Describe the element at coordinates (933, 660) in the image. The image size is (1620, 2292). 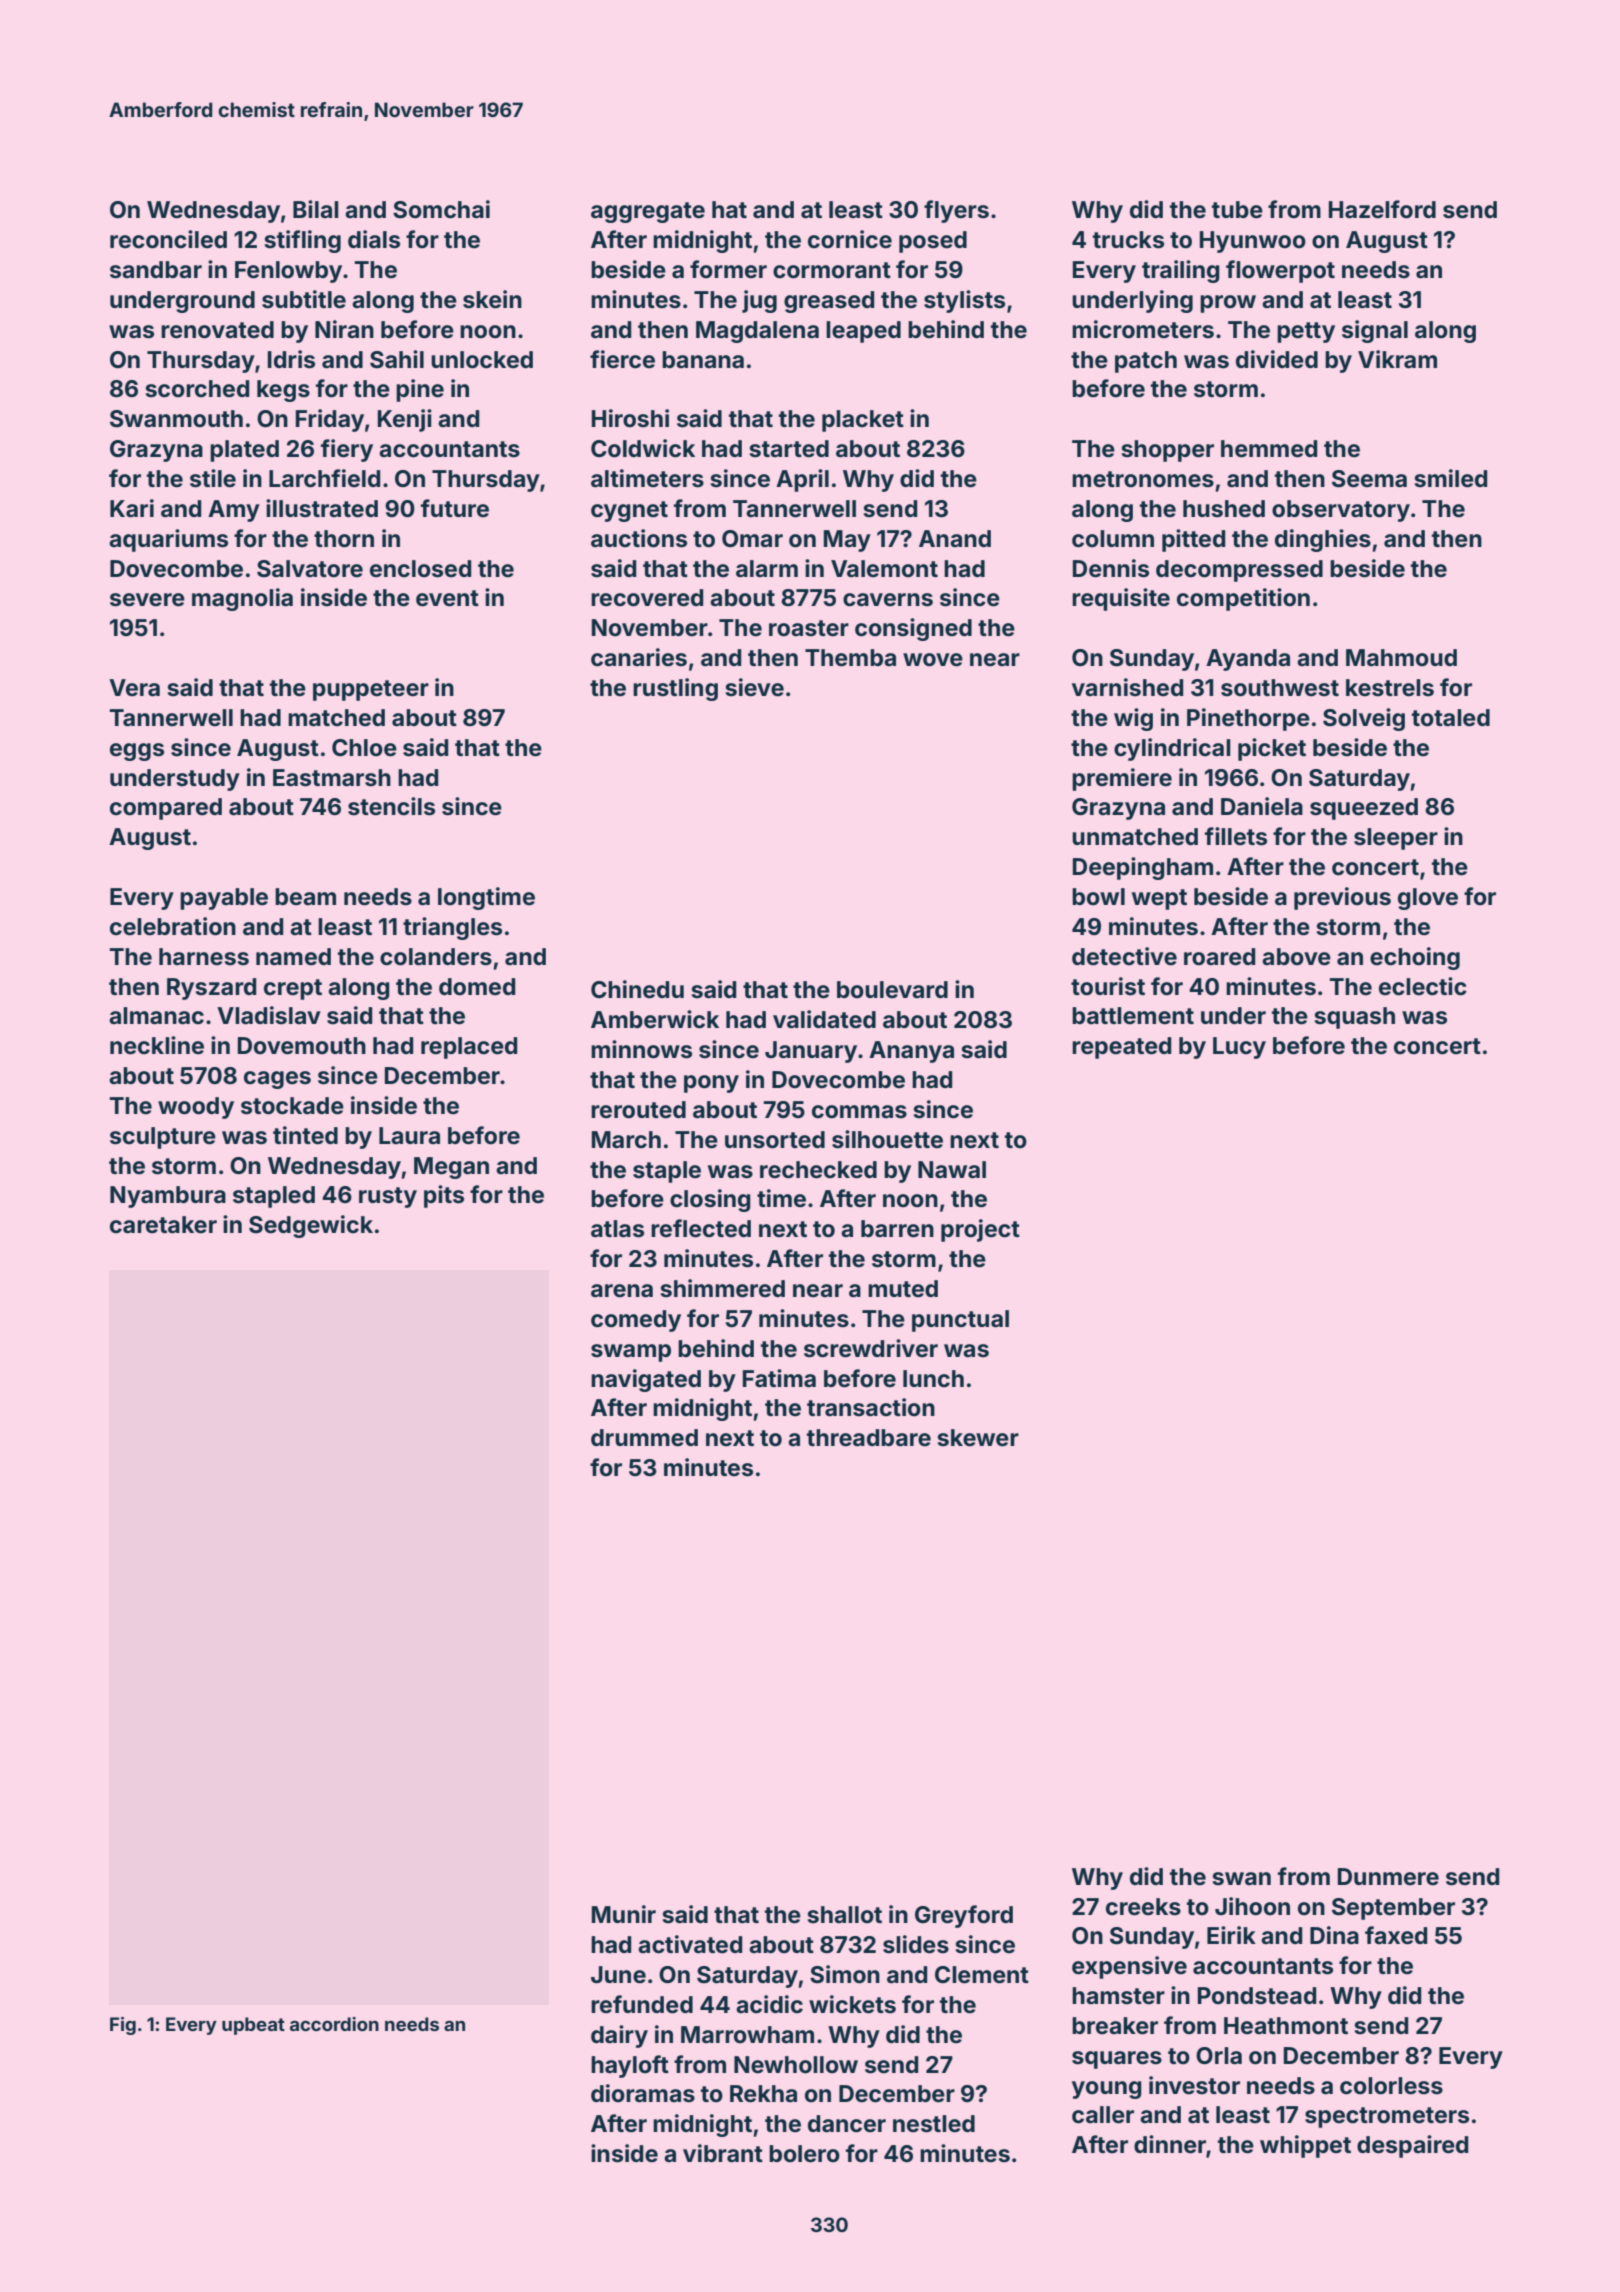
I see `wove` at that location.
